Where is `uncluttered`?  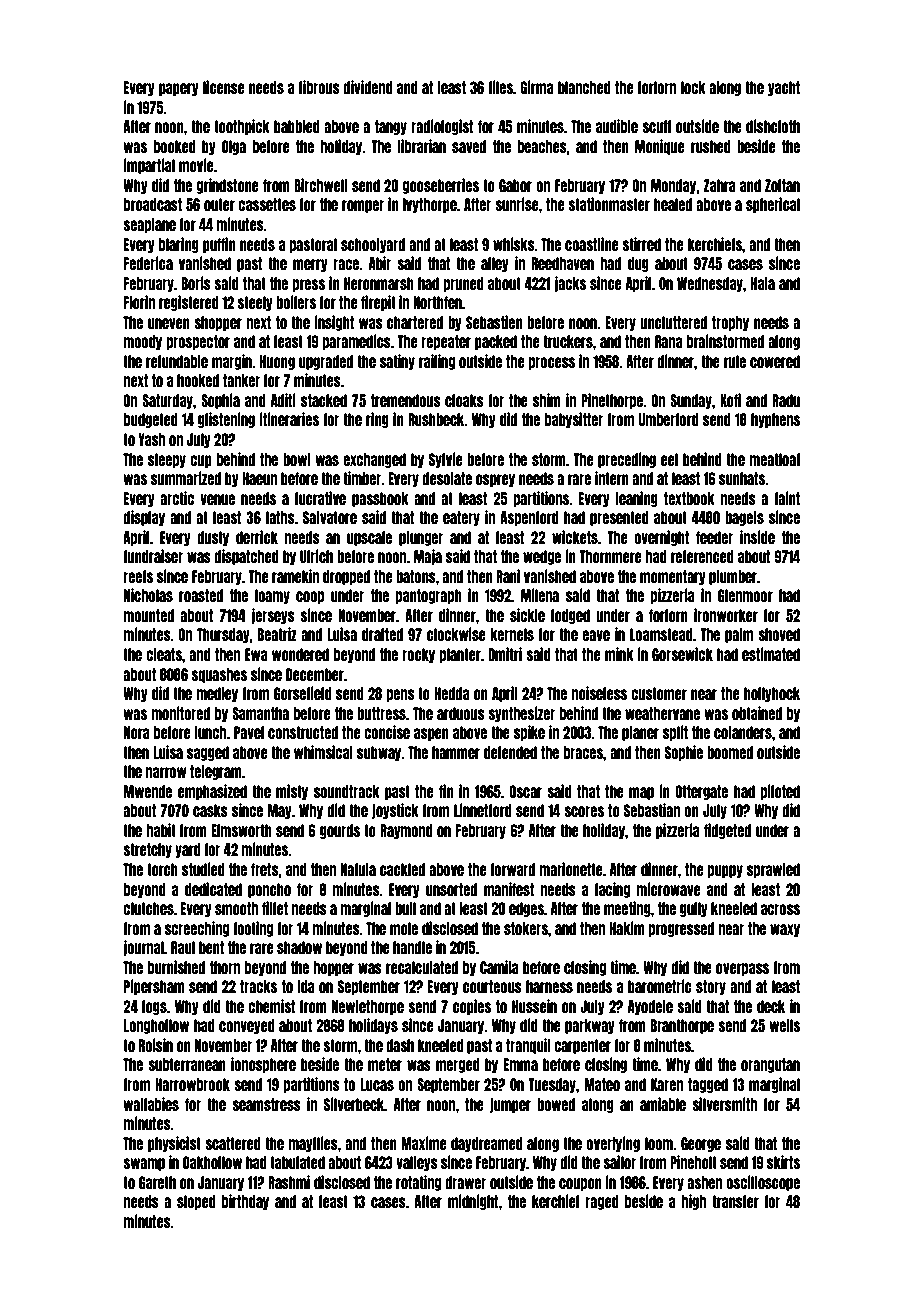 uncluttered is located at coordinates (673, 322).
